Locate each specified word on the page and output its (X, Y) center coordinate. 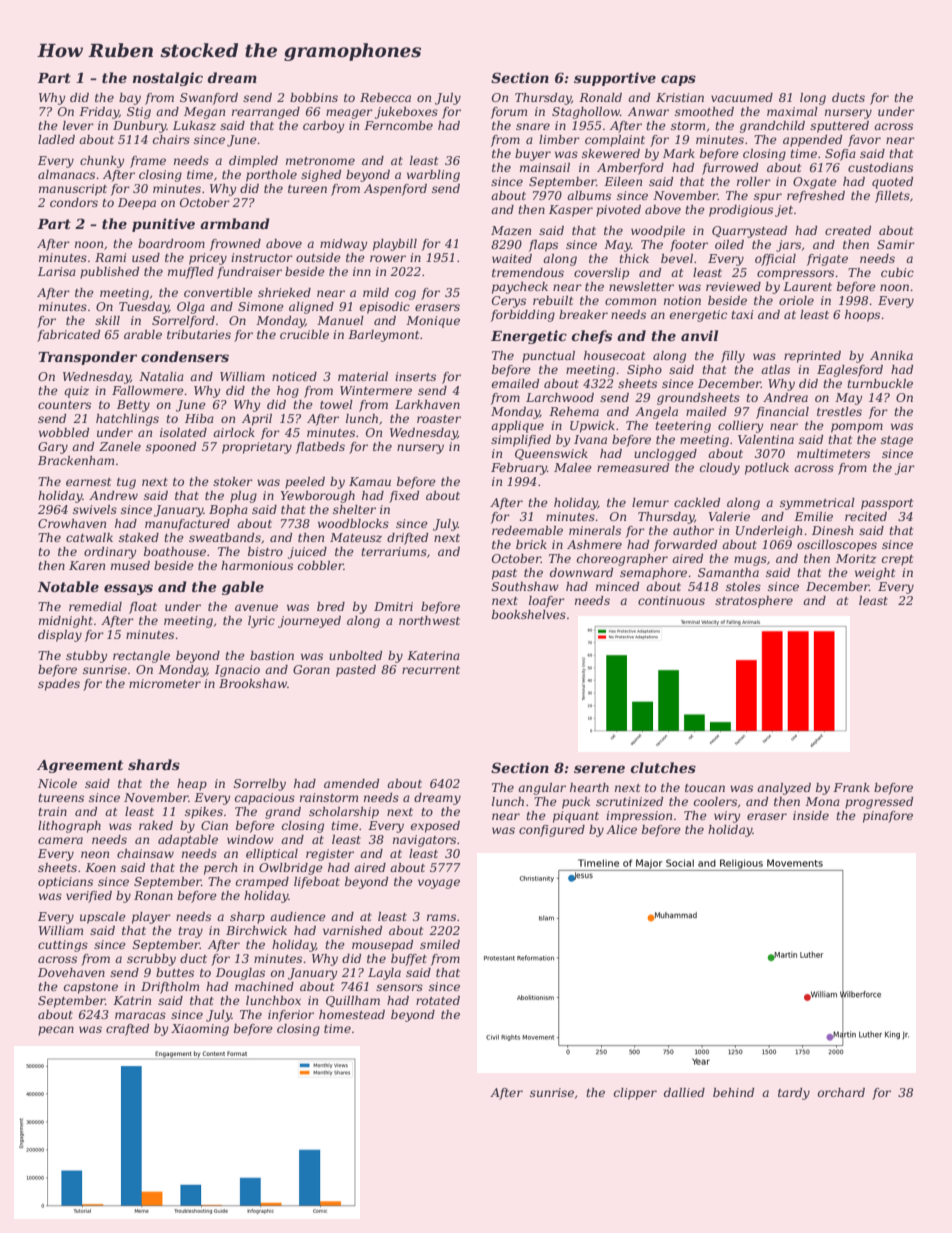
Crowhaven (72, 523)
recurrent (431, 670)
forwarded (685, 546)
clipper (635, 1094)
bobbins (314, 97)
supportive (615, 79)
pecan (56, 1031)
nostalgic (168, 79)
